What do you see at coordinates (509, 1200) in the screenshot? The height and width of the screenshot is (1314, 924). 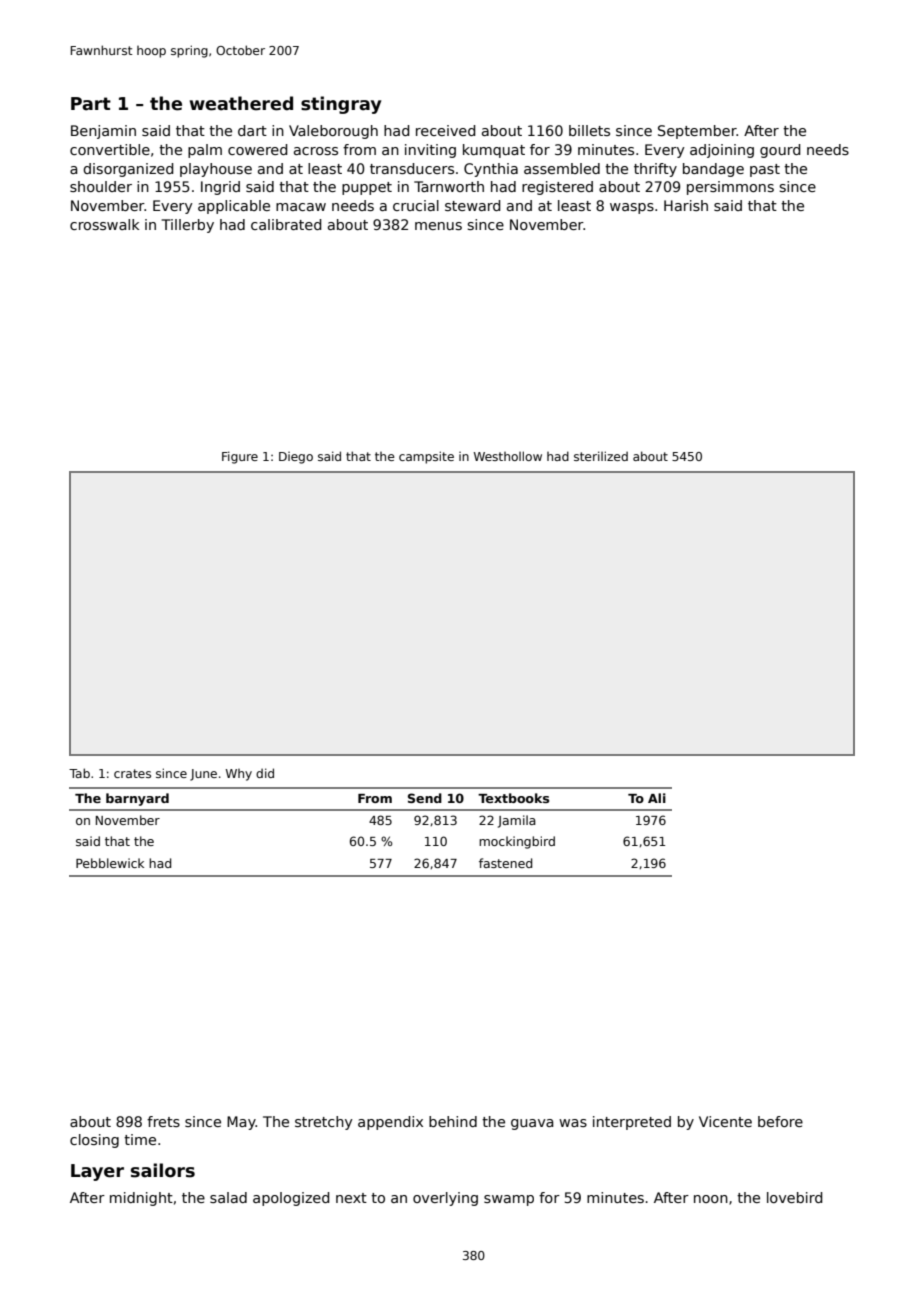 I see `swamp` at bounding box center [509, 1200].
